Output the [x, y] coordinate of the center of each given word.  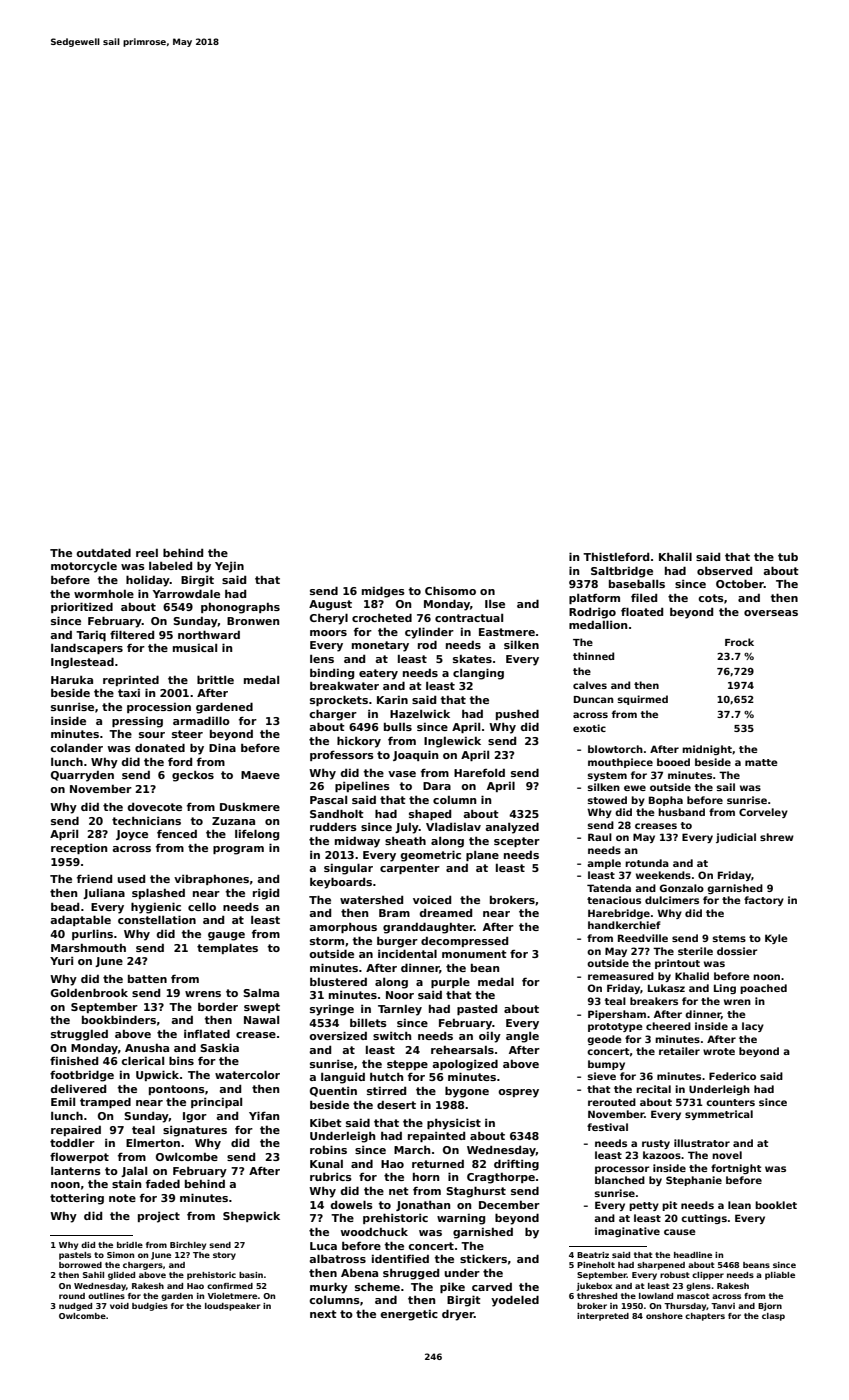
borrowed [80, 1265]
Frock [739, 642]
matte [761, 762]
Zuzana [233, 821]
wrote [719, 1051]
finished [74, 1061]
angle [522, 1037]
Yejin [229, 567]
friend [94, 878]
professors [342, 755]
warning [461, 1219]
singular [348, 869]
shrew [777, 837]
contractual [469, 618]
